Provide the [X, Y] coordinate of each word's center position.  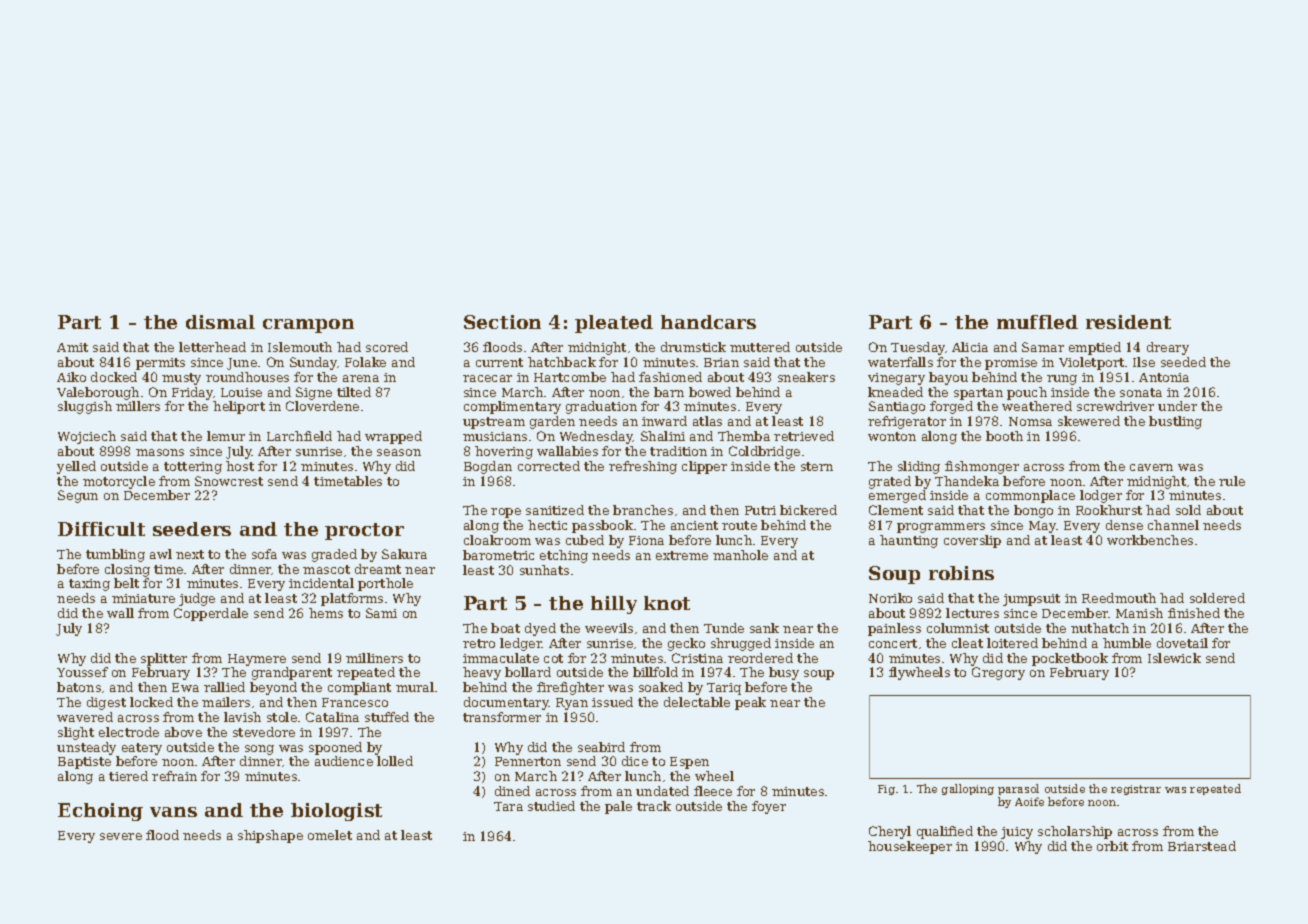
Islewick [1174, 658]
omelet [330, 835]
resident [1128, 322]
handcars [708, 322]
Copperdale [211, 614]
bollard [528, 672]
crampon [308, 326]
